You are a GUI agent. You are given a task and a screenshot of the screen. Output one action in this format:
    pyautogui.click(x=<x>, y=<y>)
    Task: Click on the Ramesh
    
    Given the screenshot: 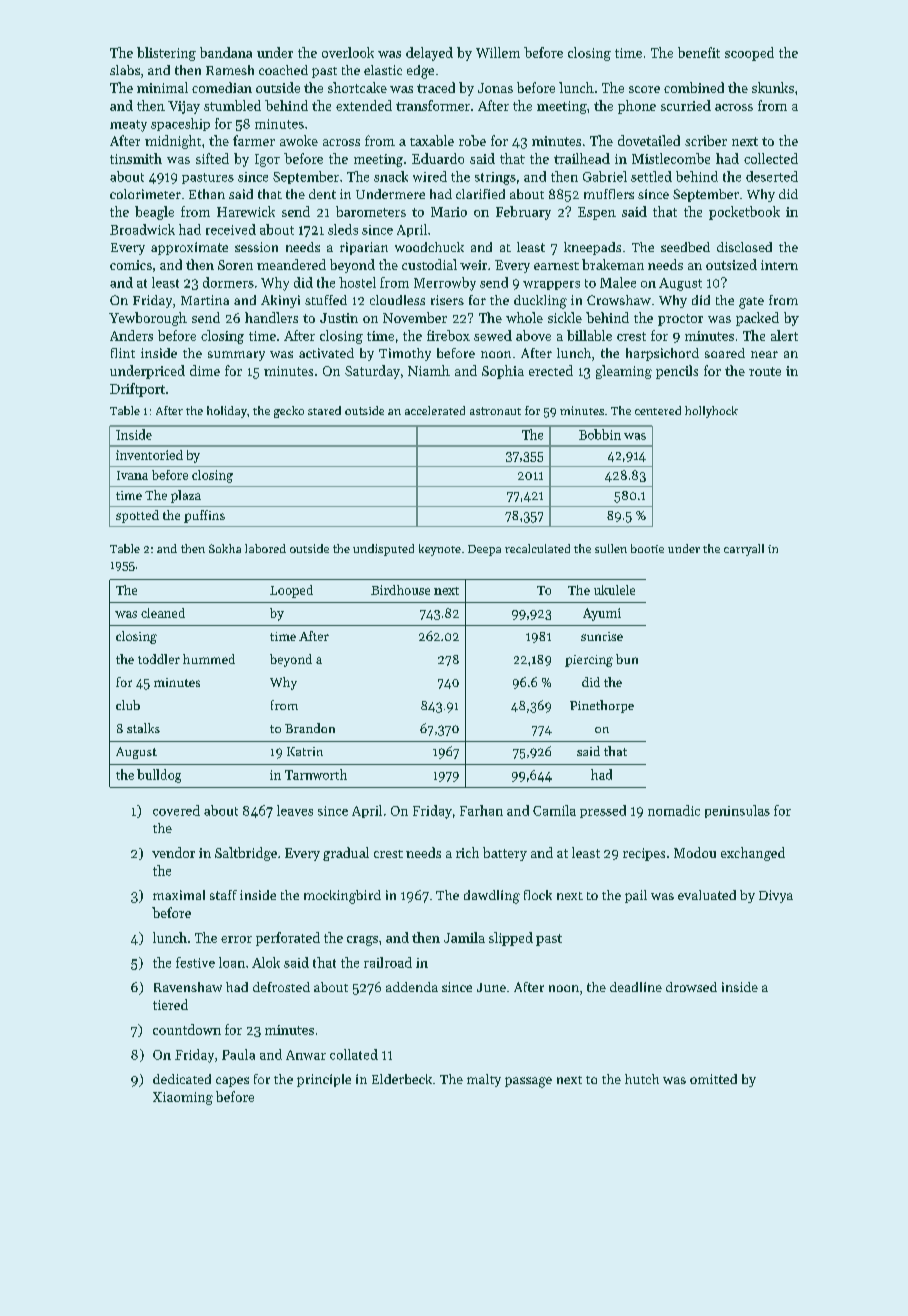 What is the action you would take?
    pyautogui.click(x=230, y=70)
